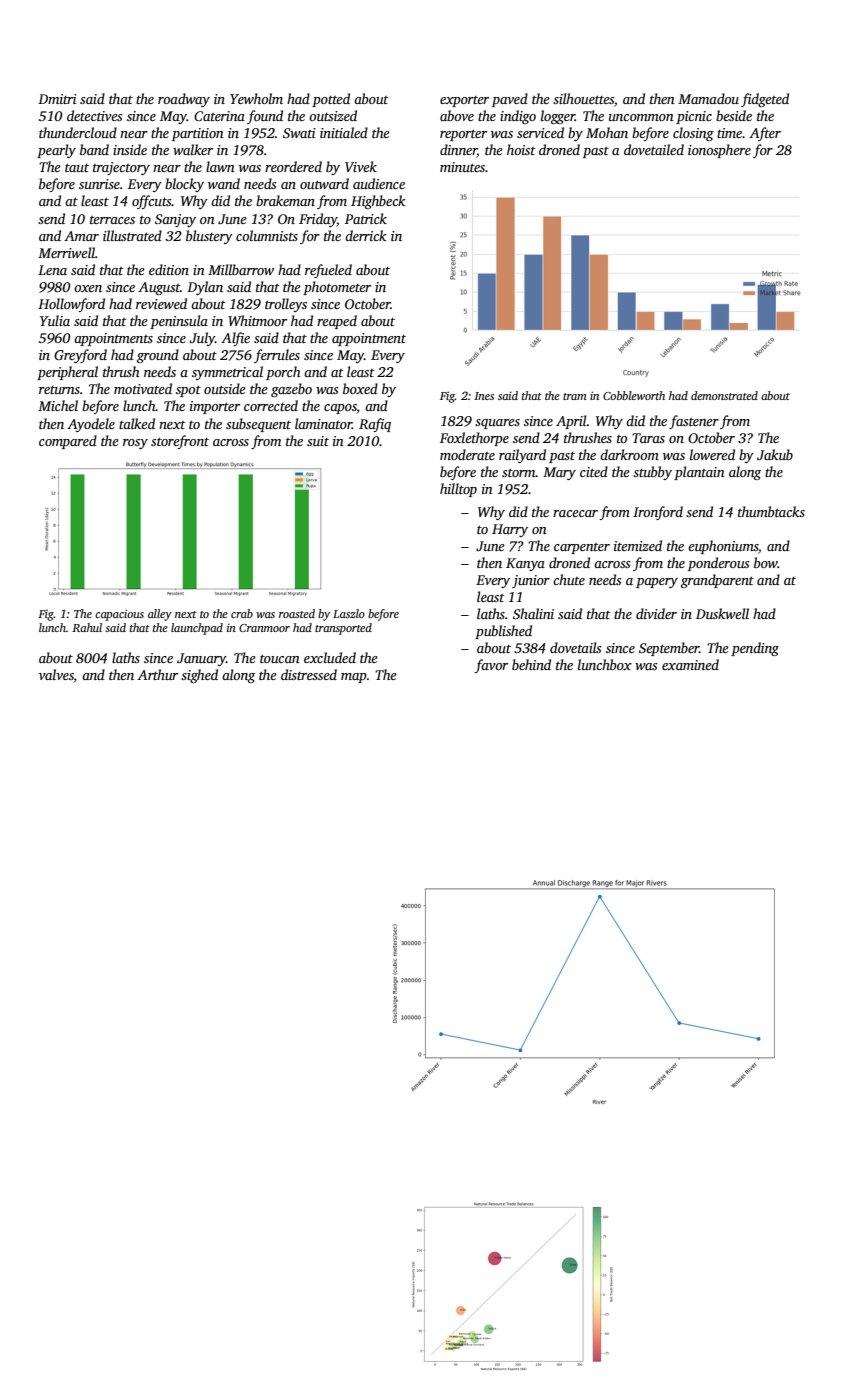 The image size is (849, 1400). I want to click on Rahul, so click(87, 627).
